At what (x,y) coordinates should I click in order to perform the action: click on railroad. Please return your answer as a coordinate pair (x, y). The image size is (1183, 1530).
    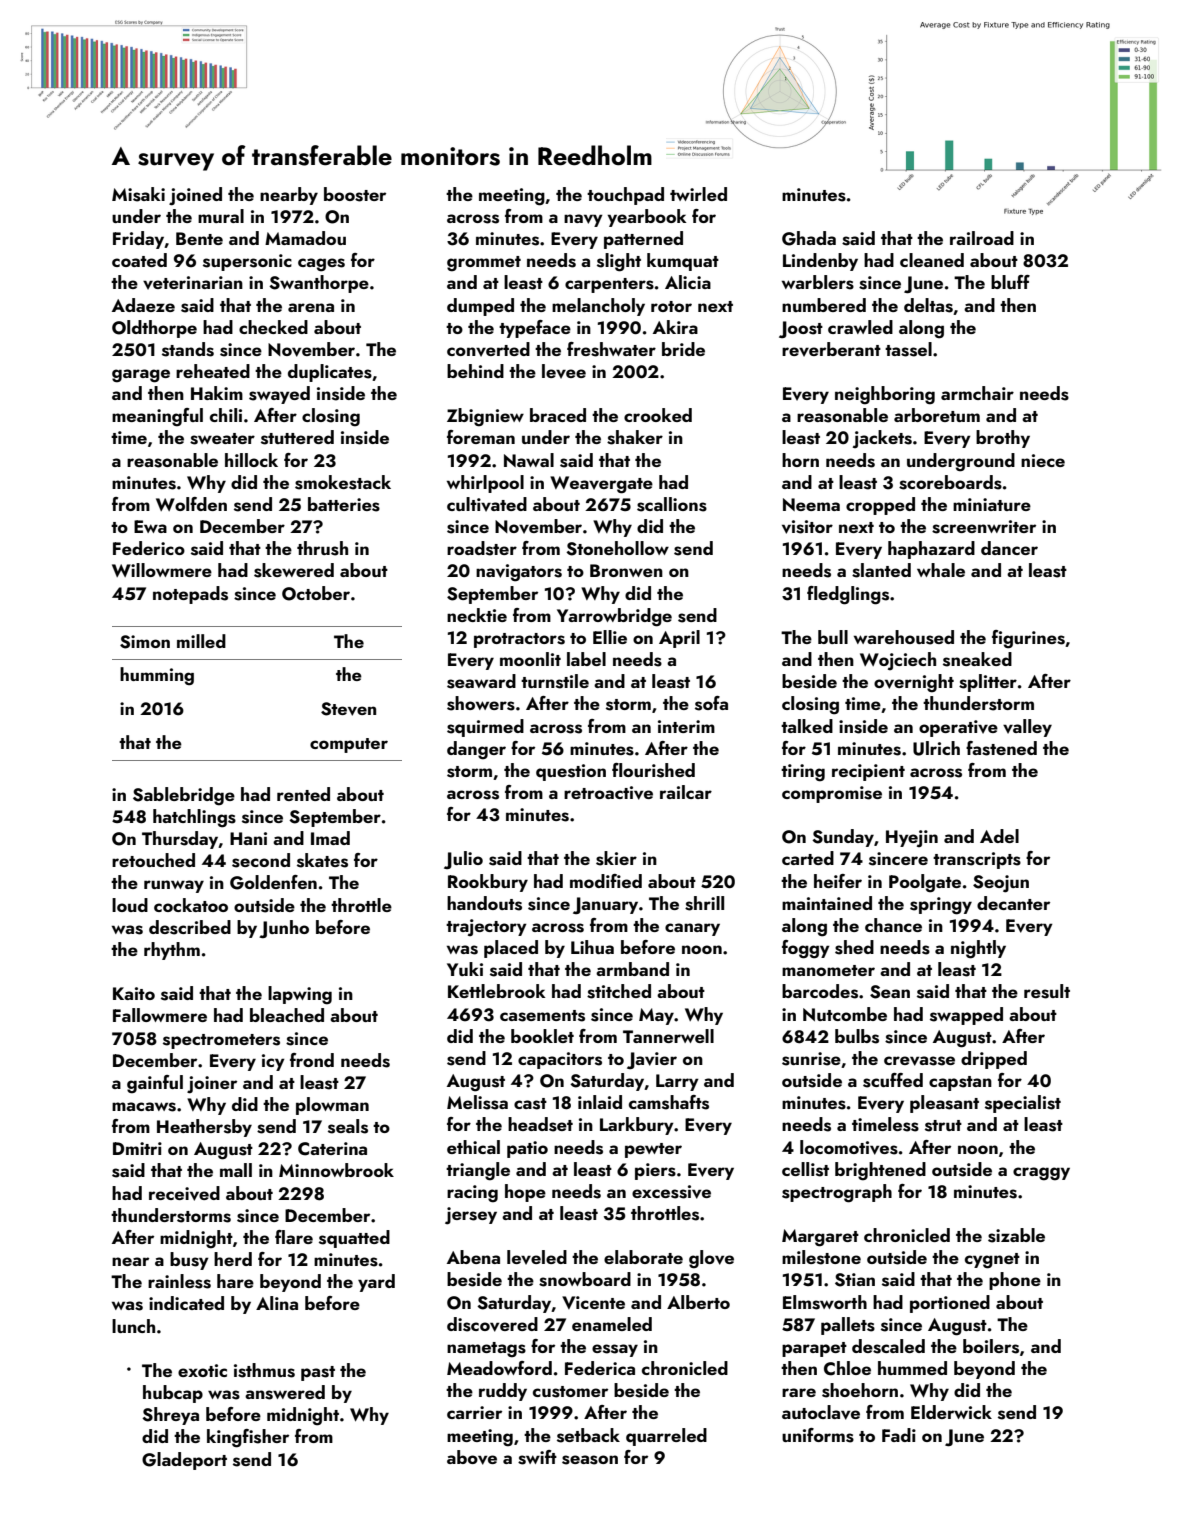
    Looking at the image, I should click on (982, 238).
